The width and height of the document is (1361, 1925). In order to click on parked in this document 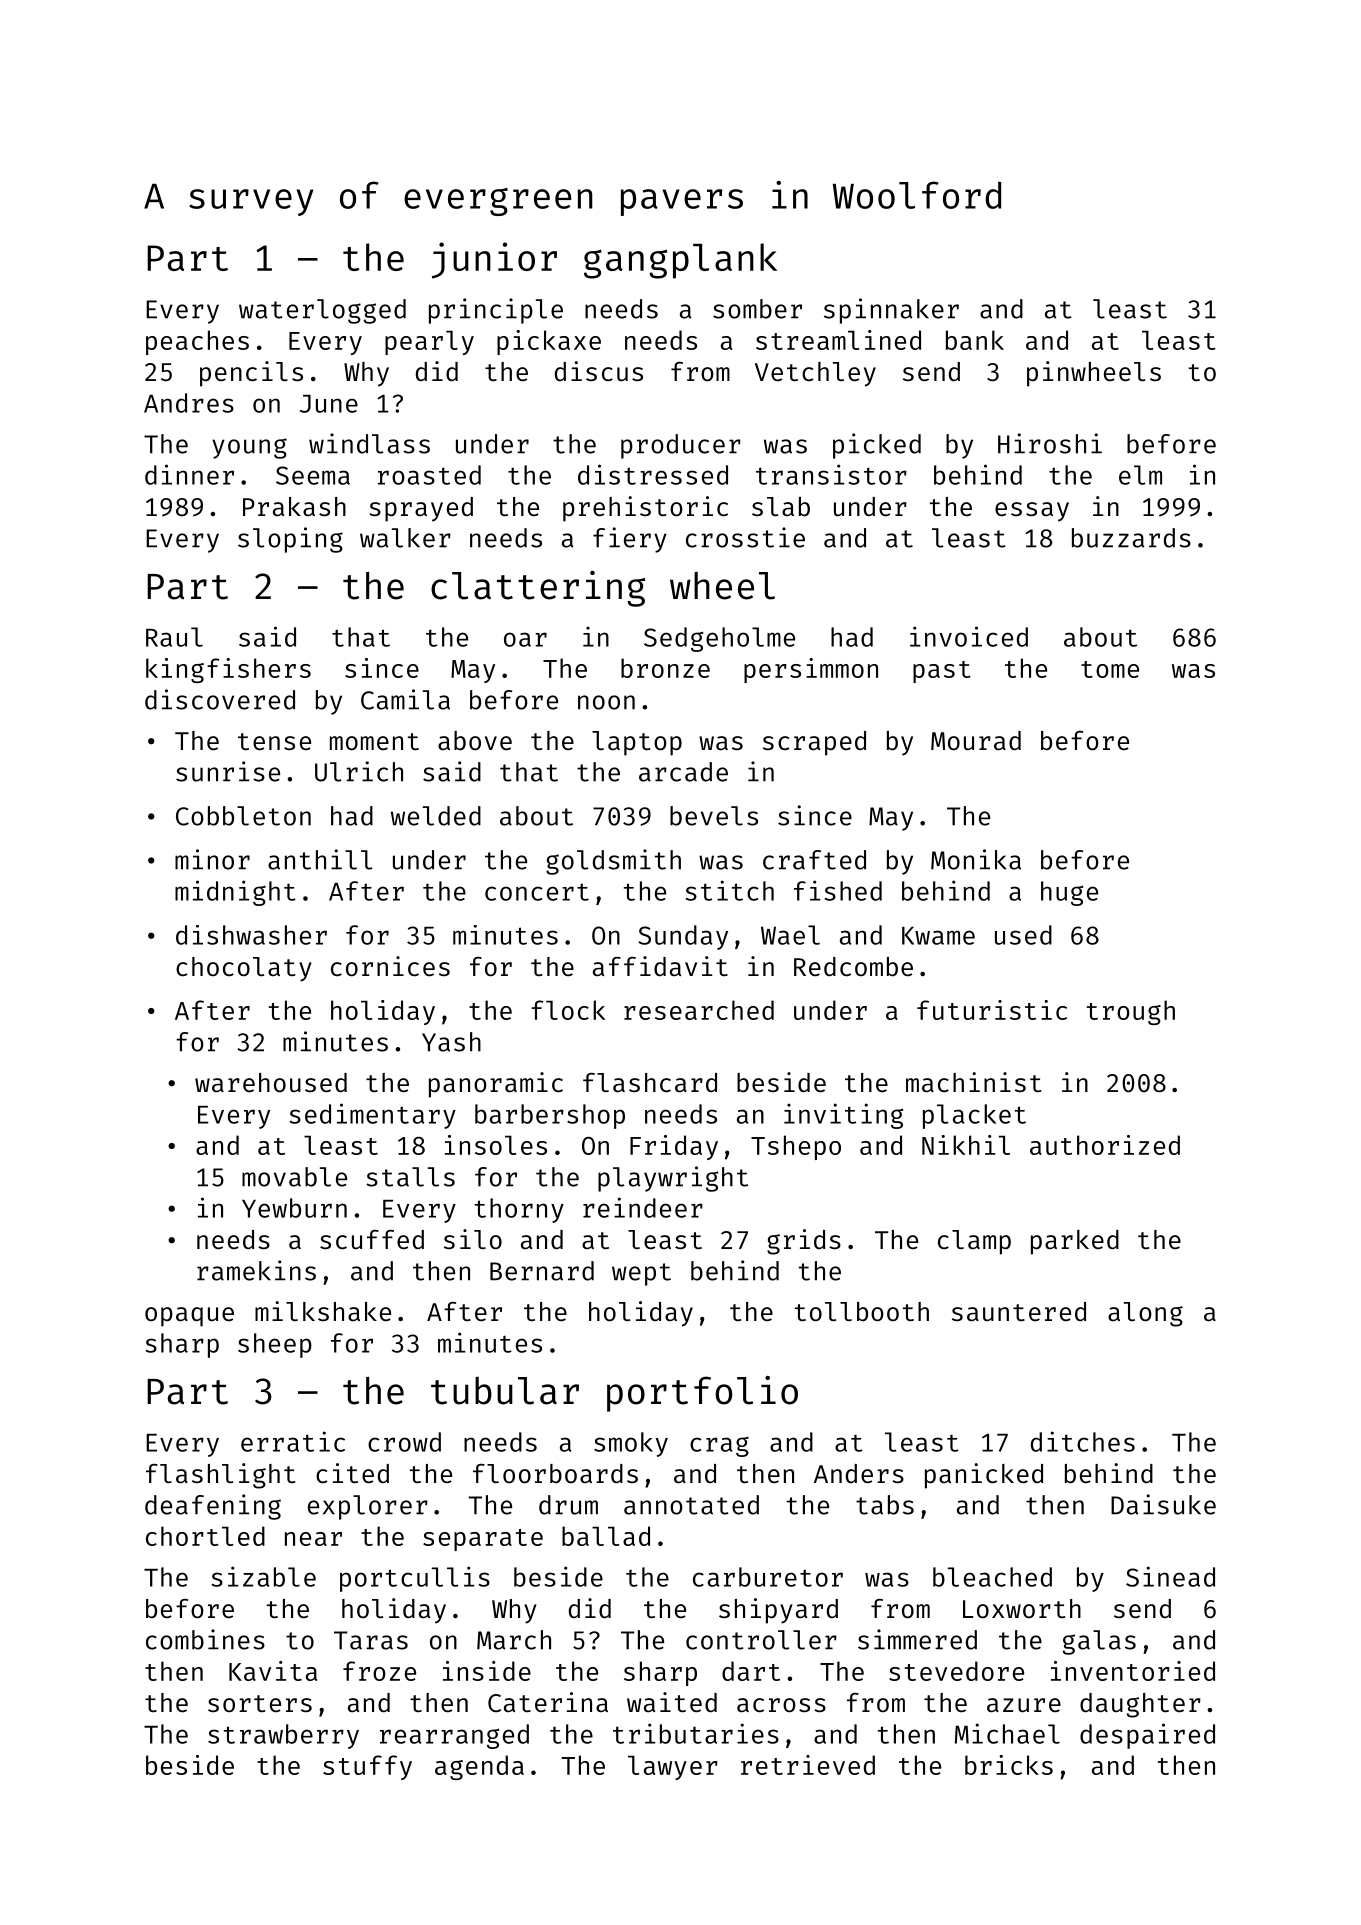, I will do `click(1075, 1242)`.
